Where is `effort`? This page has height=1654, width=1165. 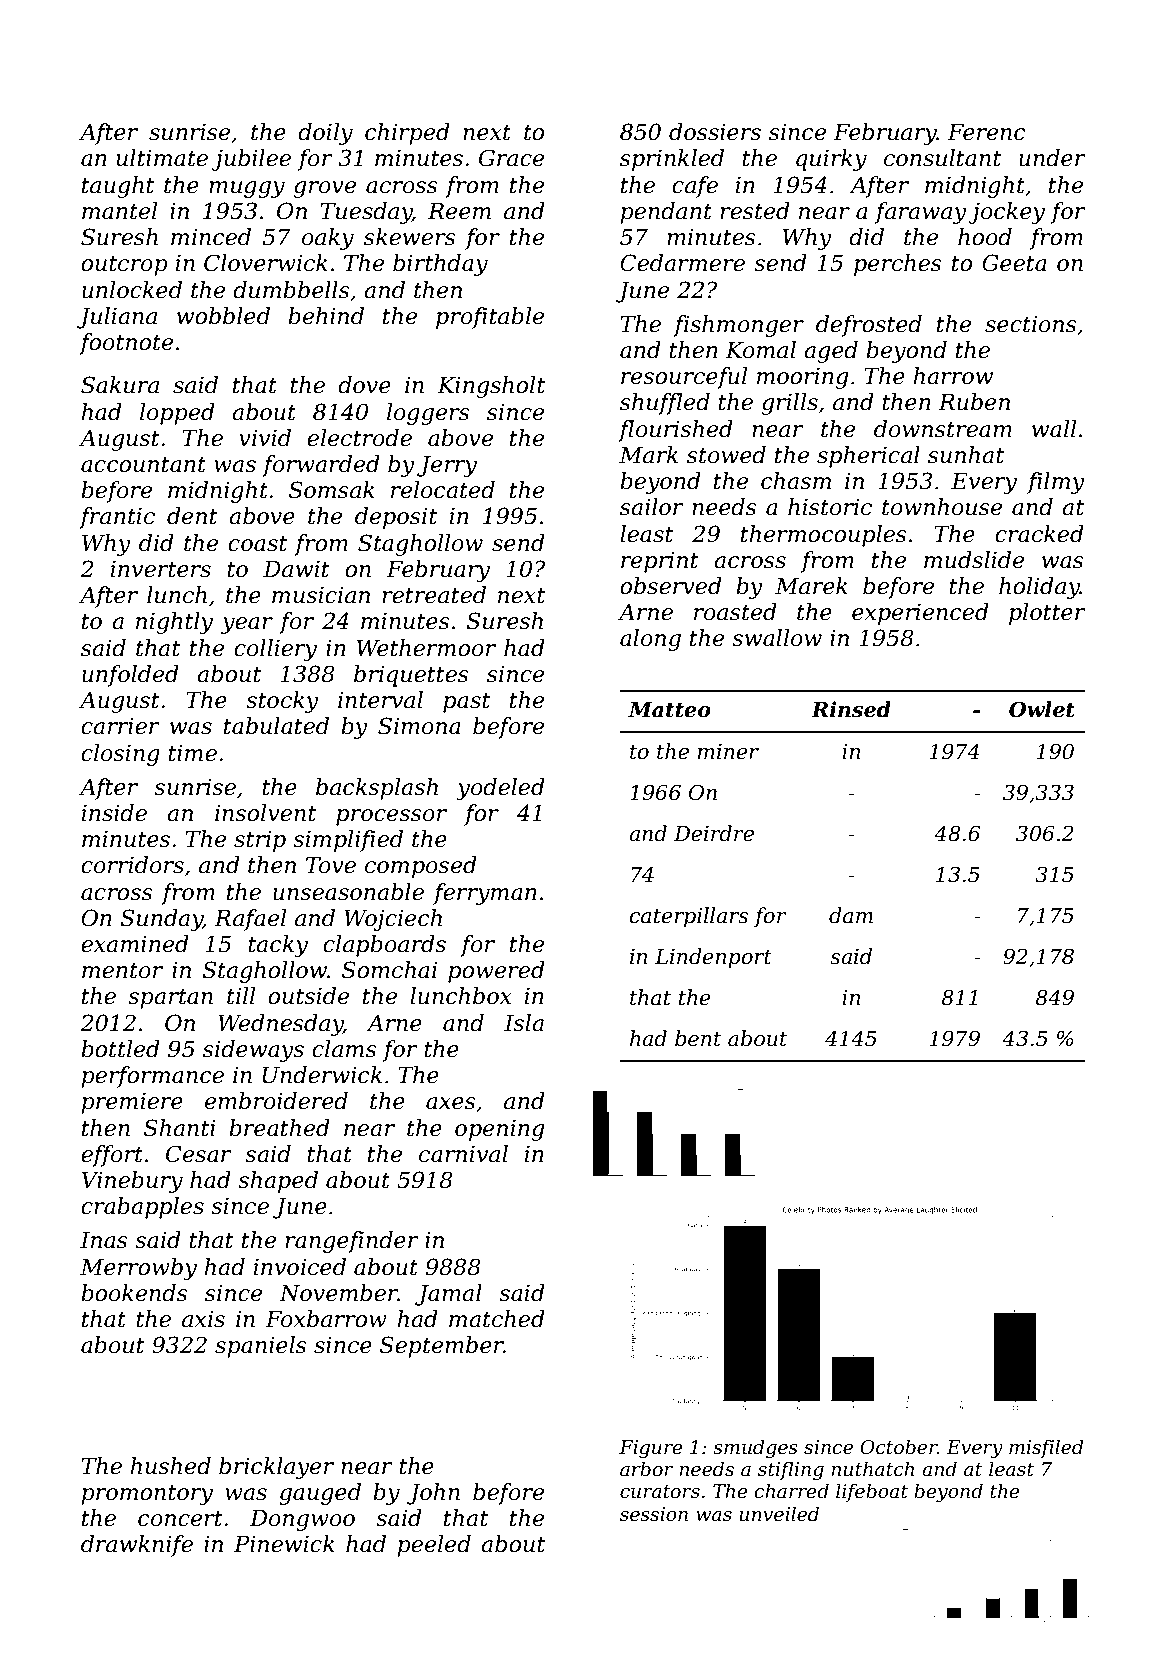 effort is located at coordinates (112, 1156).
